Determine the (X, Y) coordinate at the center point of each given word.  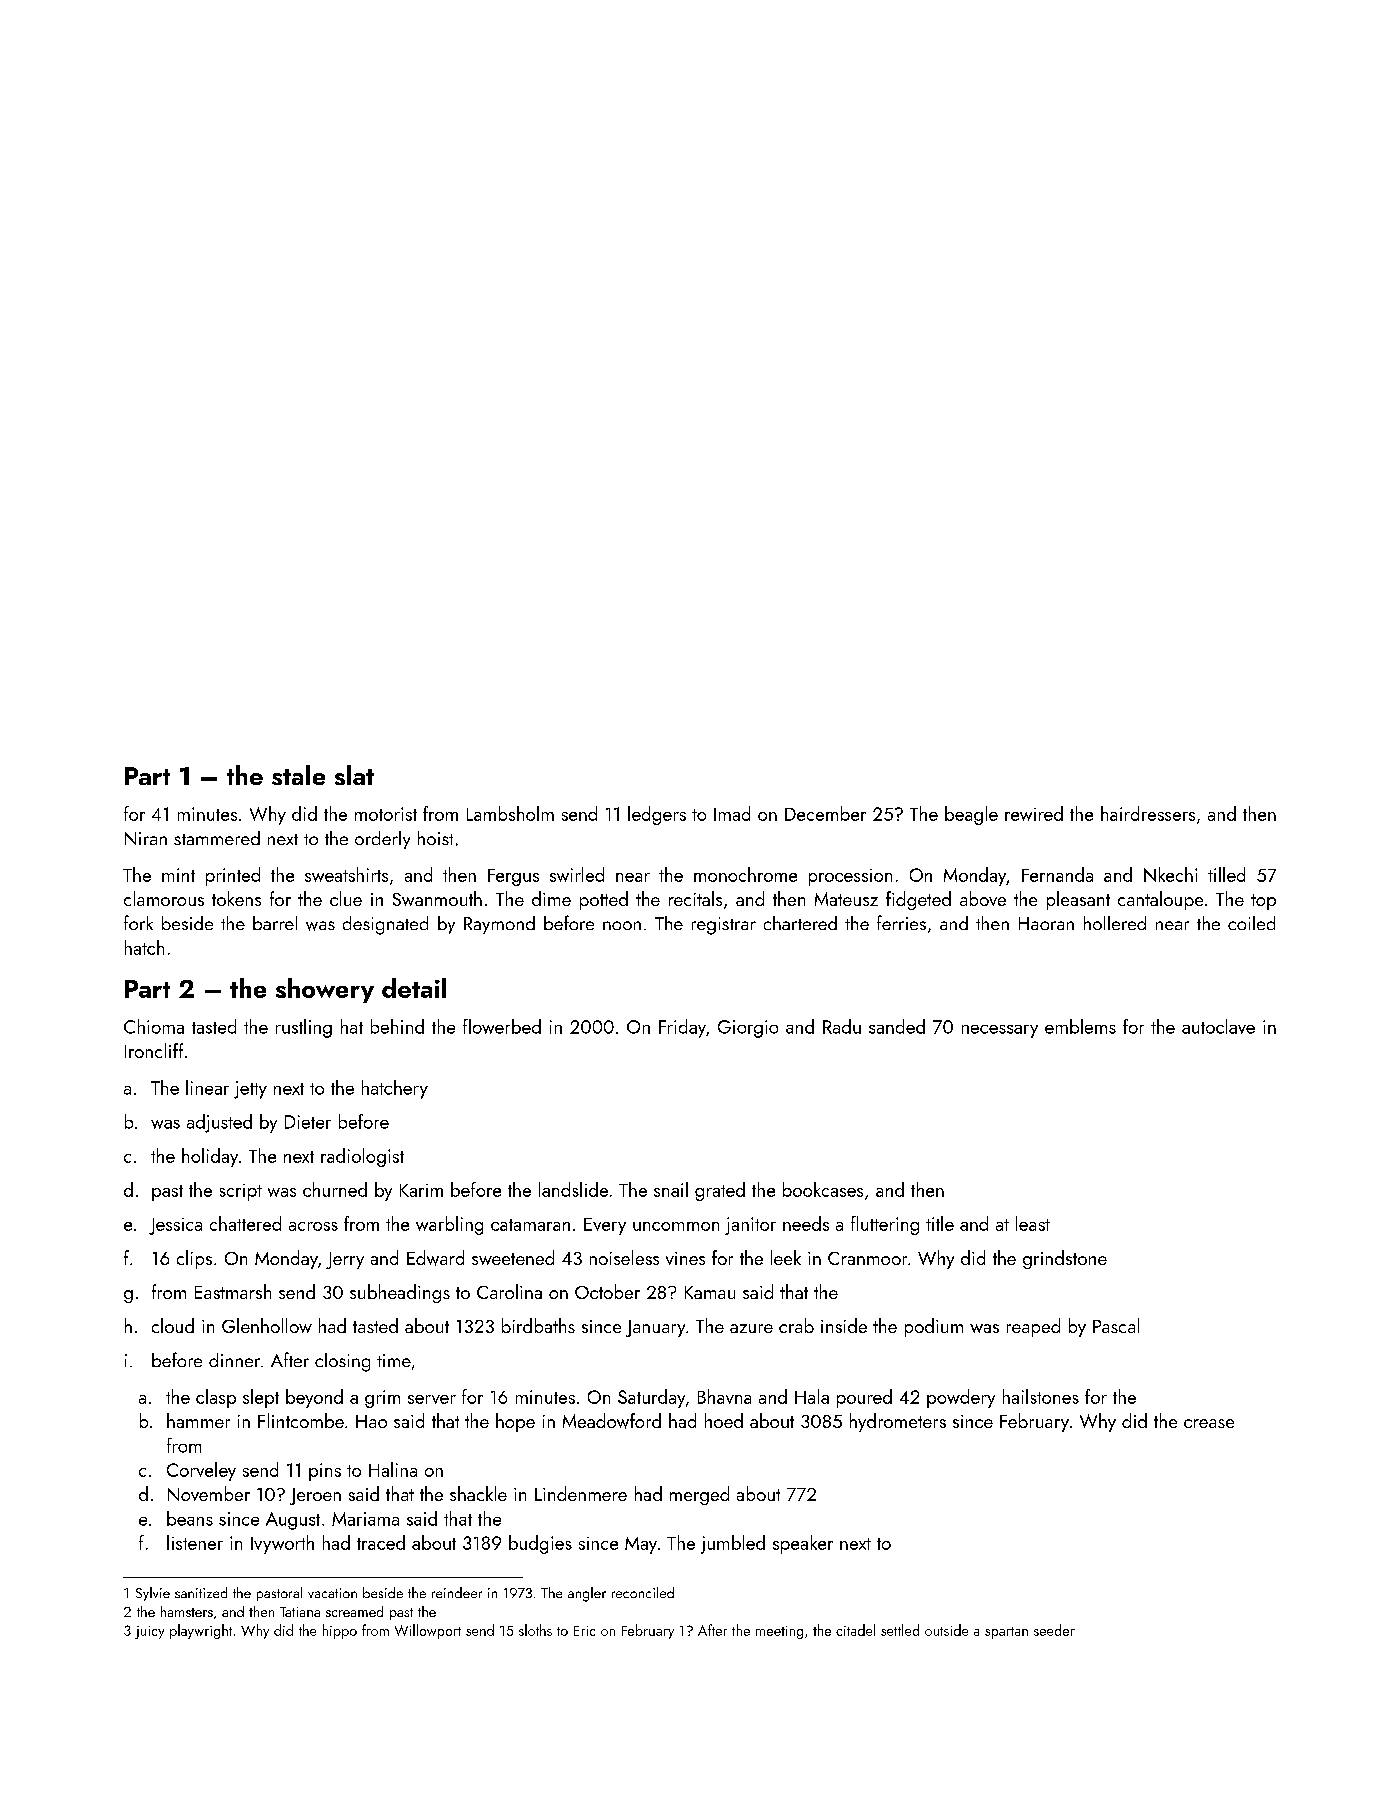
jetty (250, 1090)
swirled (577, 874)
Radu (842, 1026)
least (1033, 1223)
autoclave (1218, 1026)
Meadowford (612, 1421)
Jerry (345, 1260)
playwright (201, 1631)
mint (178, 875)
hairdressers (1148, 813)
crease (1209, 1423)
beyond (314, 1398)
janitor (750, 1226)
